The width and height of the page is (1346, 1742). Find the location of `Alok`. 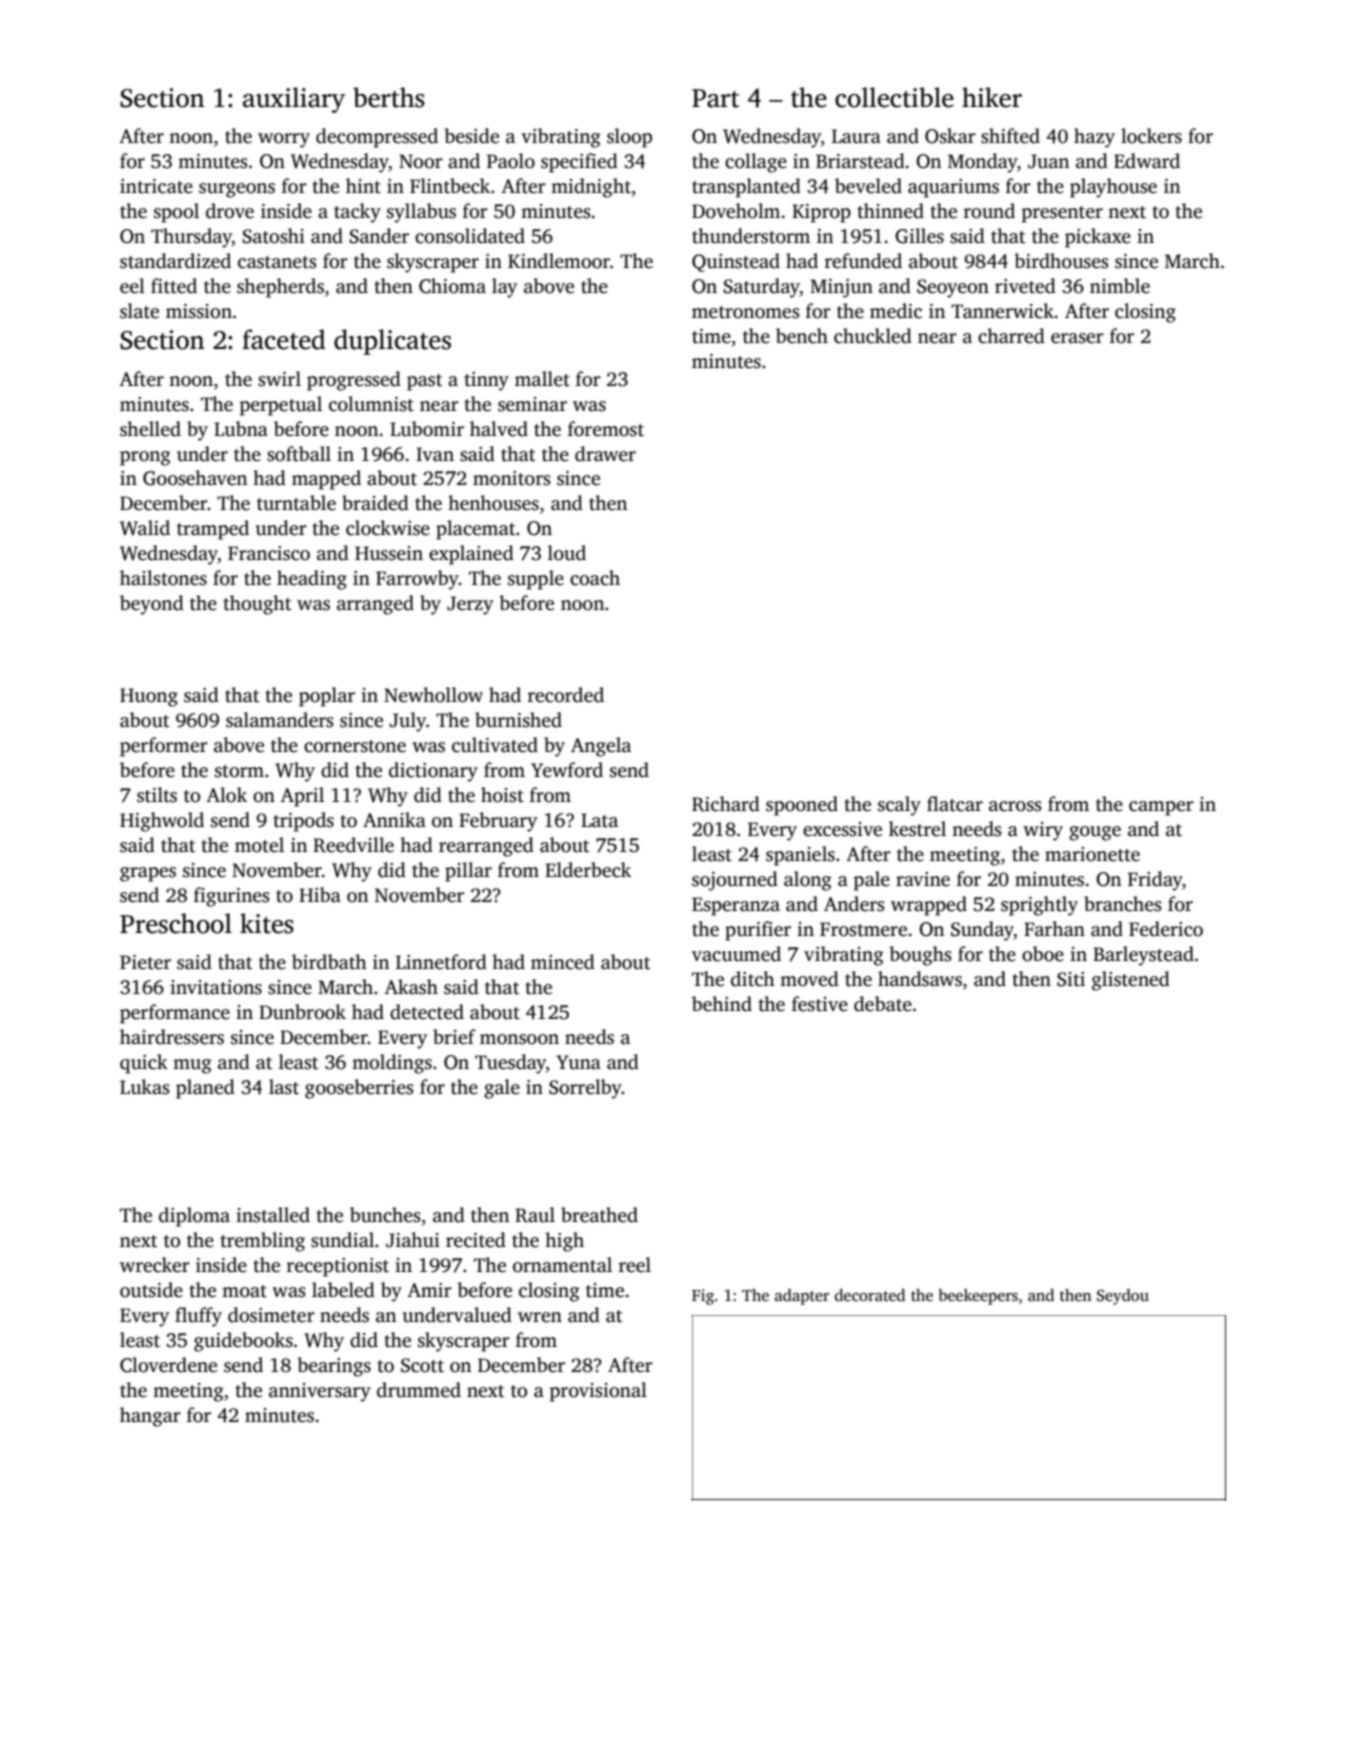

Alok is located at coordinates (226, 795).
